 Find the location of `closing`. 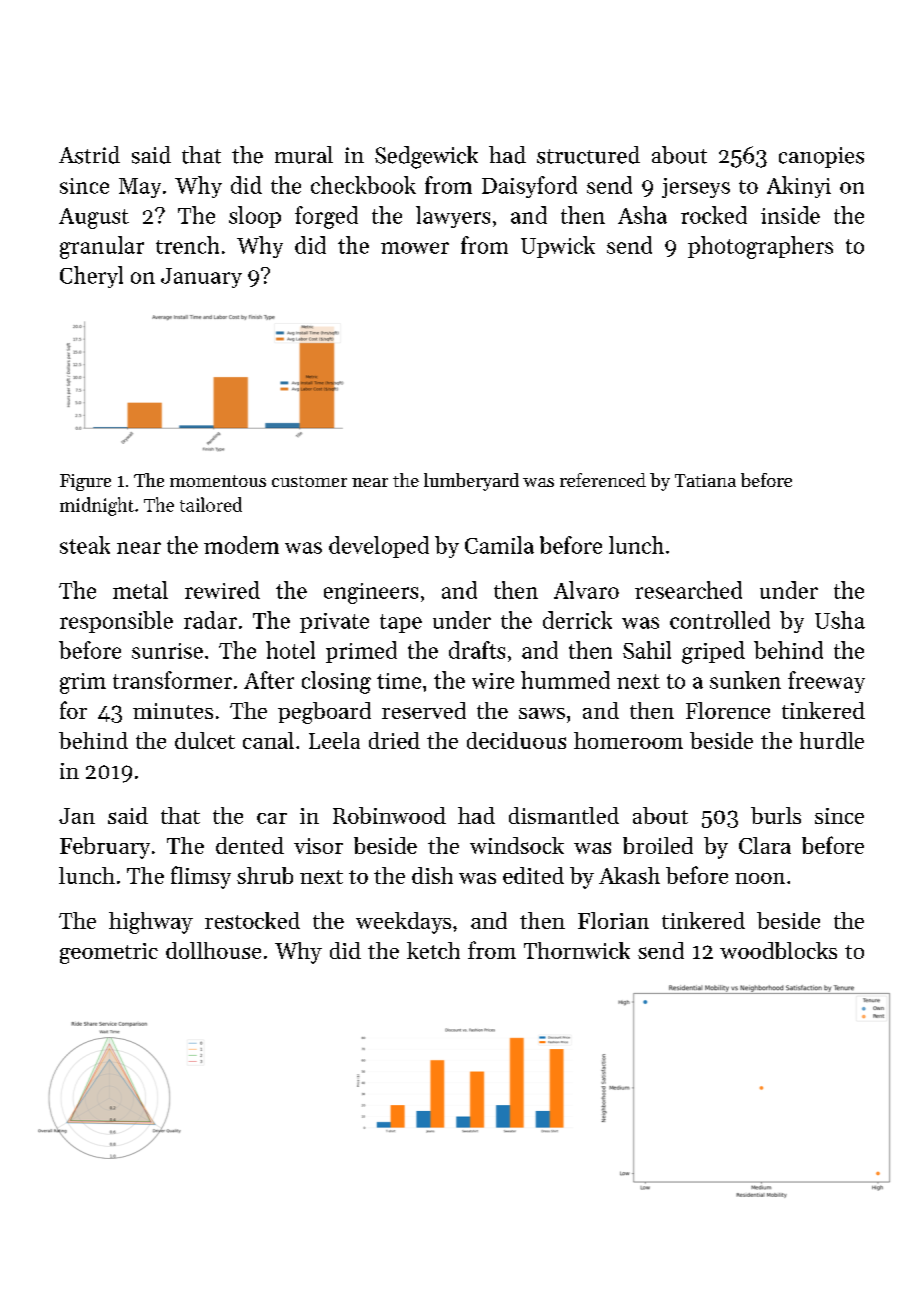

closing is located at coordinates (336, 682).
